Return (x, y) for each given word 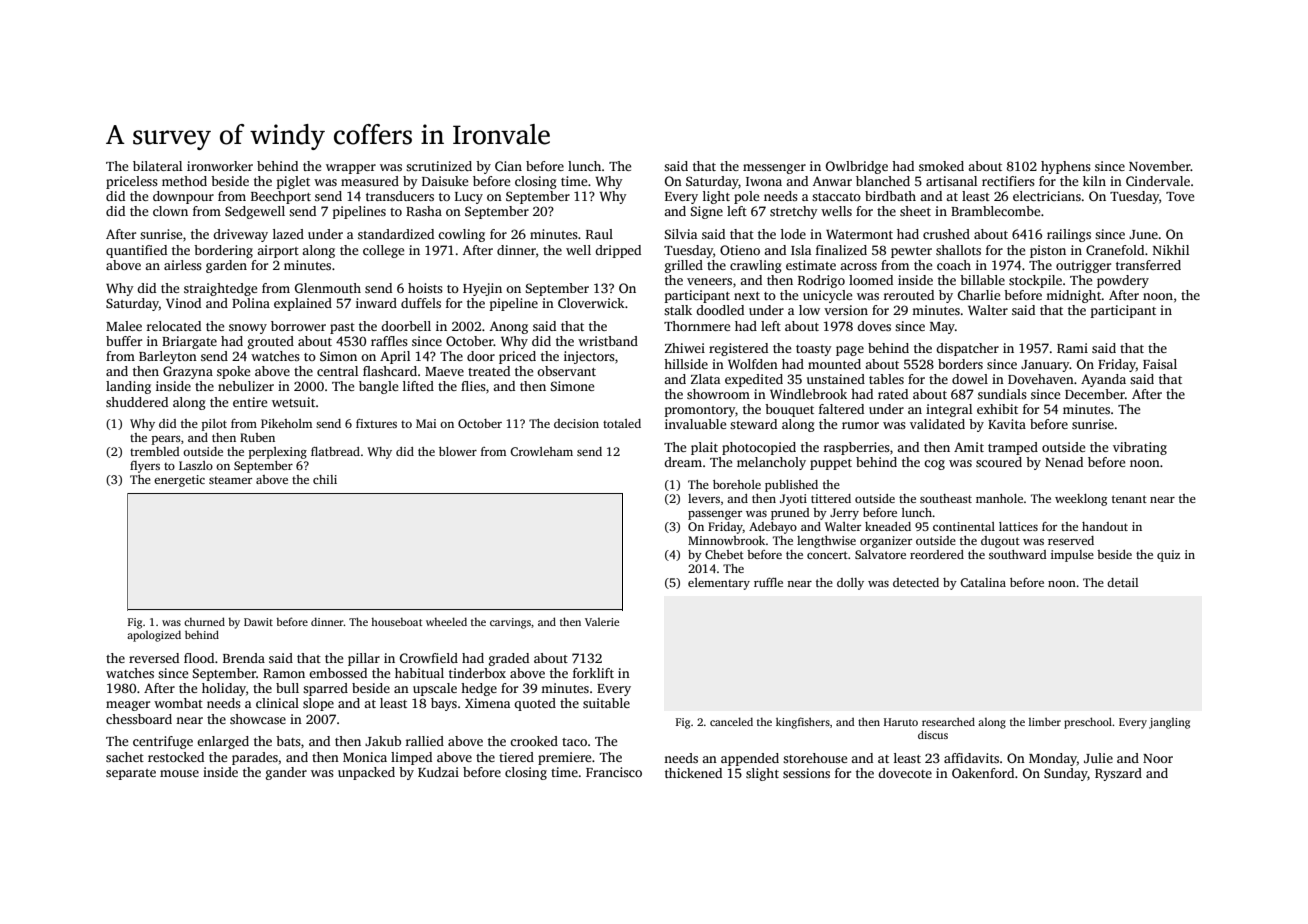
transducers (400, 196)
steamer (230, 480)
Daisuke (445, 181)
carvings (510, 623)
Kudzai (438, 772)
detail (1122, 582)
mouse (179, 773)
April (395, 357)
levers (704, 498)
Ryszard (1118, 774)
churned (204, 621)
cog (934, 465)
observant (566, 371)
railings (1069, 235)
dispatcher (967, 349)
